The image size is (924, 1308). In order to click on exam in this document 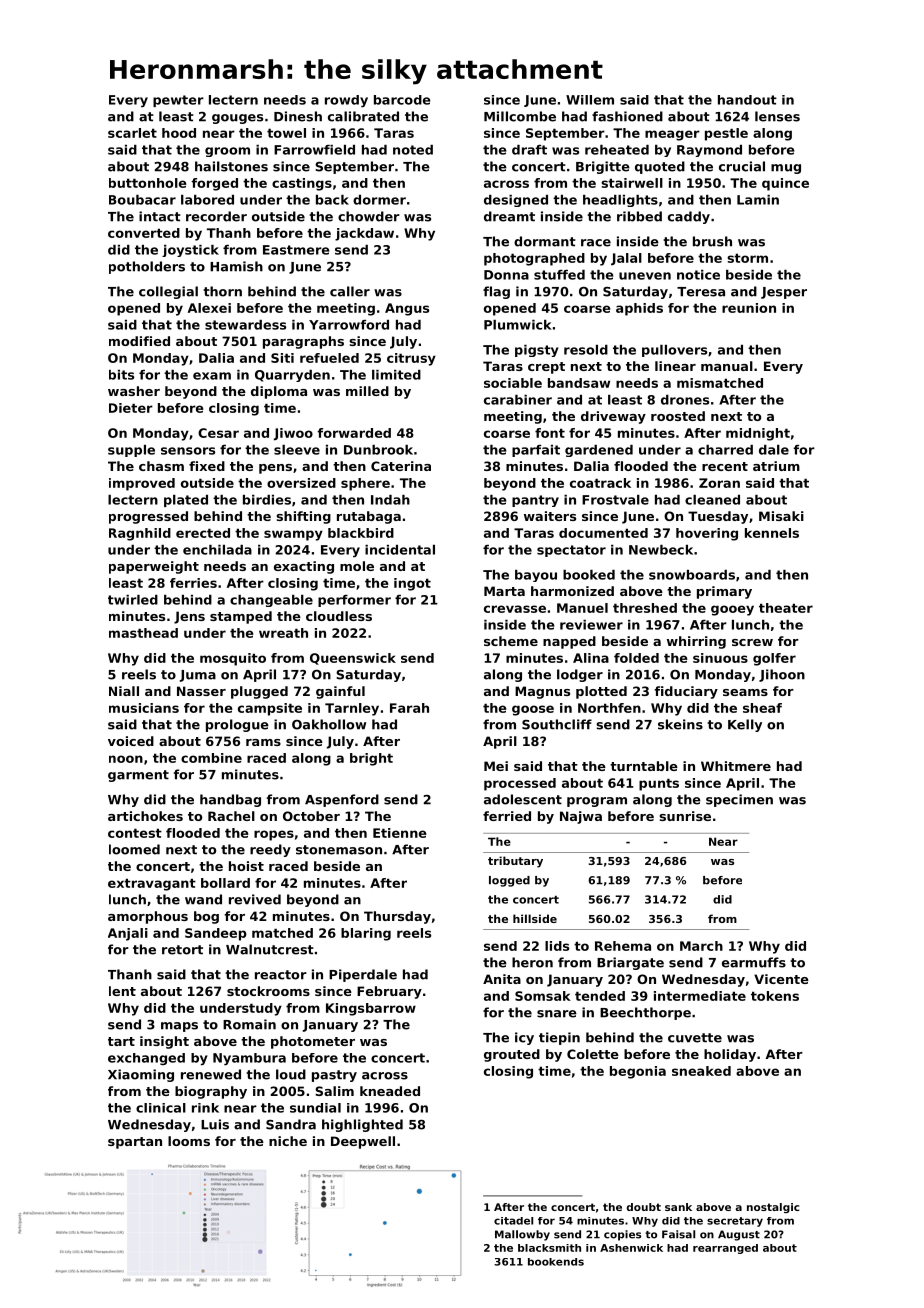, I will do `click(212, 376)`.
